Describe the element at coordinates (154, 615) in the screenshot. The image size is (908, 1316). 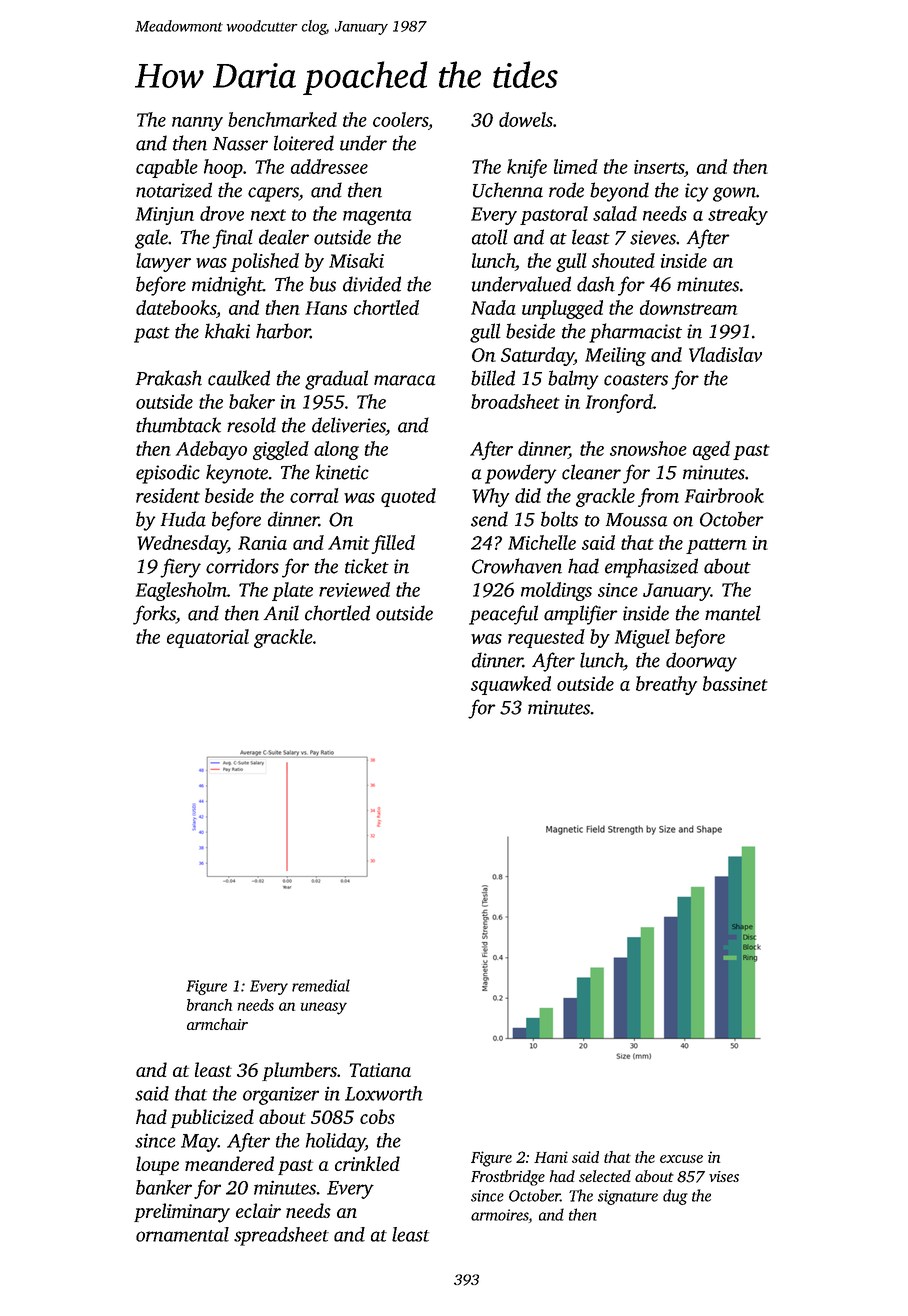
I see `forks` at that location.
